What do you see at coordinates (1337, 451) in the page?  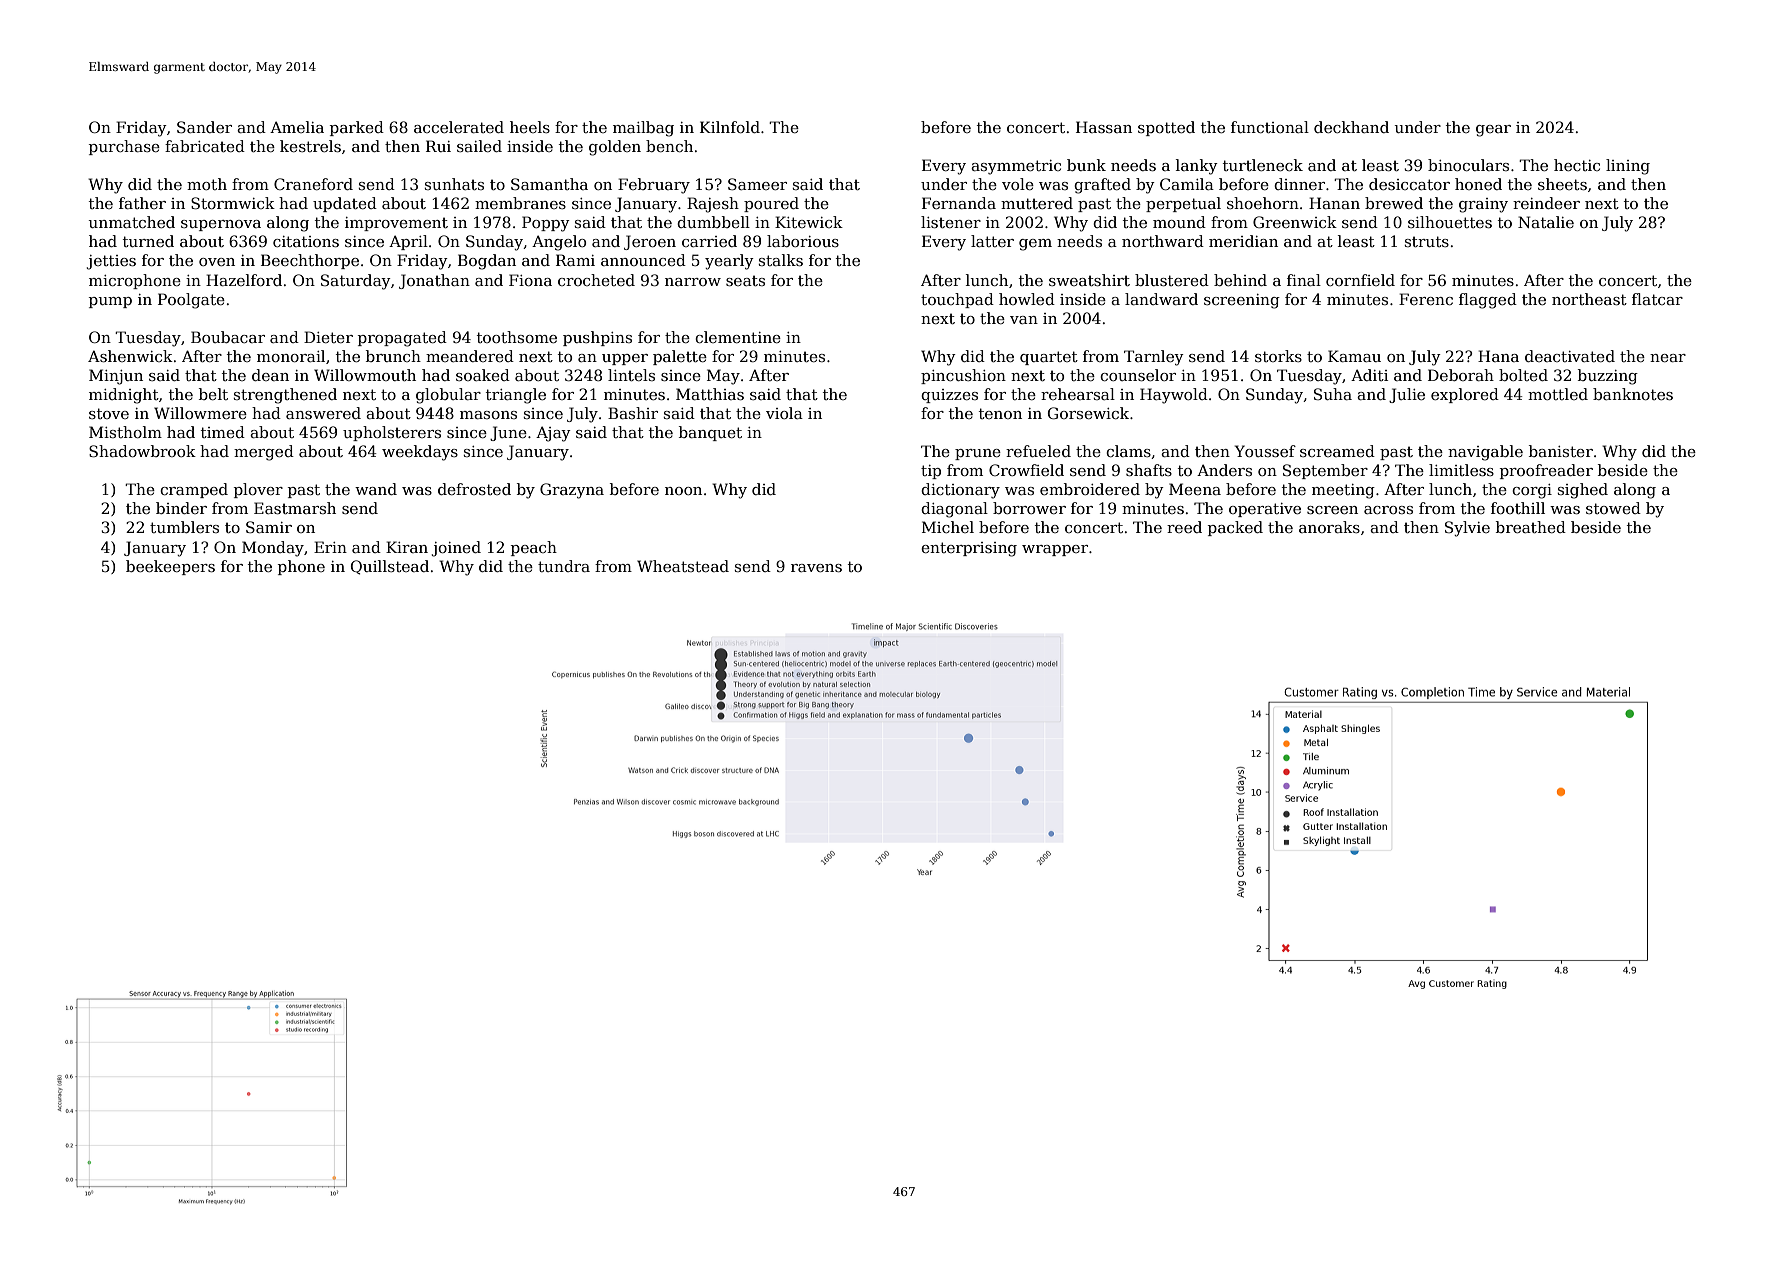 I see `screamed` at bounding box center [1337, 451].
